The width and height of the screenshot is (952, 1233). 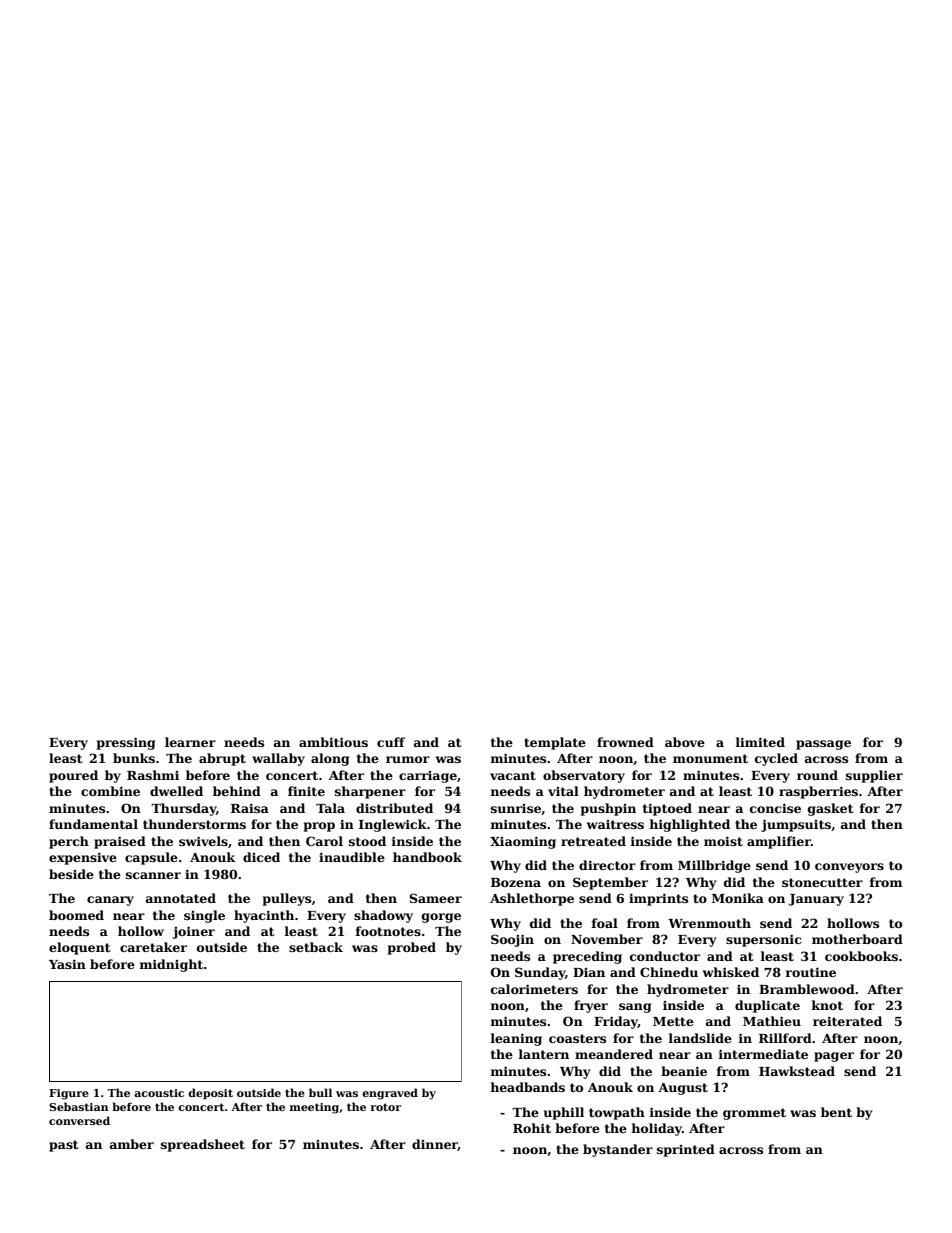 What do you see at coordinates (427, 857) in the screenshot?
I see `handbook` at bounding box center [427, 857].
